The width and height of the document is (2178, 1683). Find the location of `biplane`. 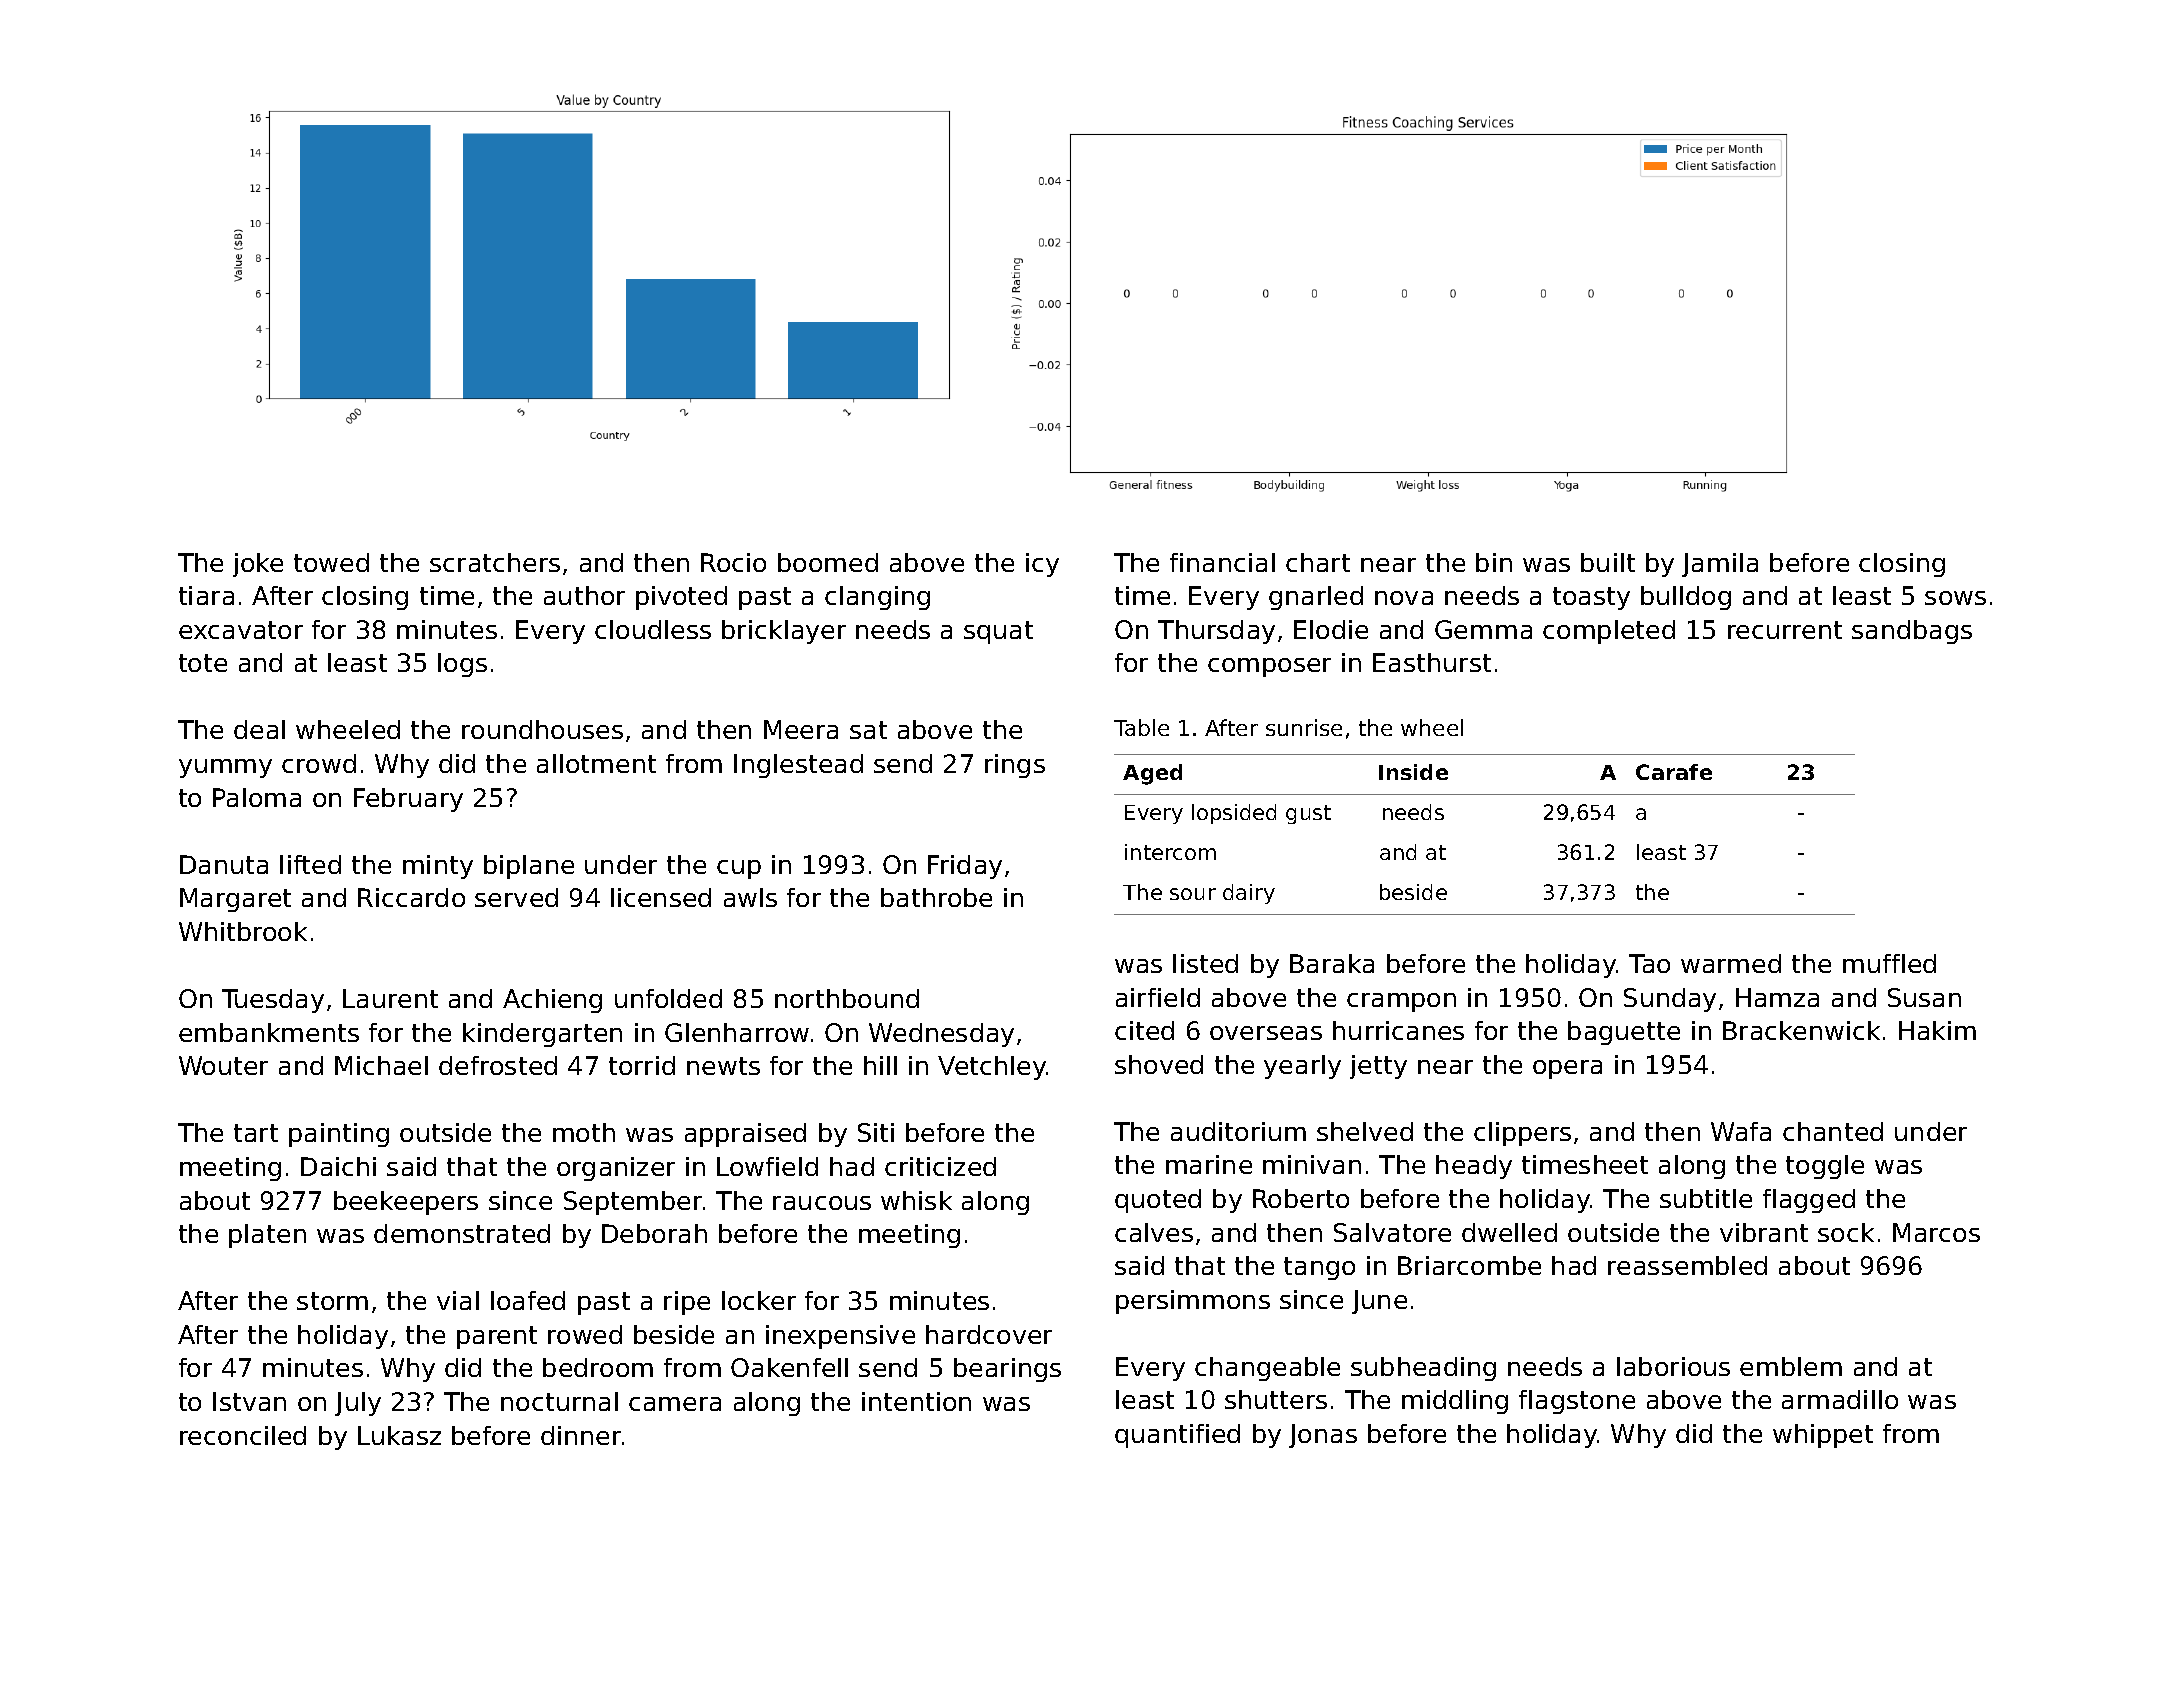

biplane is located at coordinates (529, 867).
